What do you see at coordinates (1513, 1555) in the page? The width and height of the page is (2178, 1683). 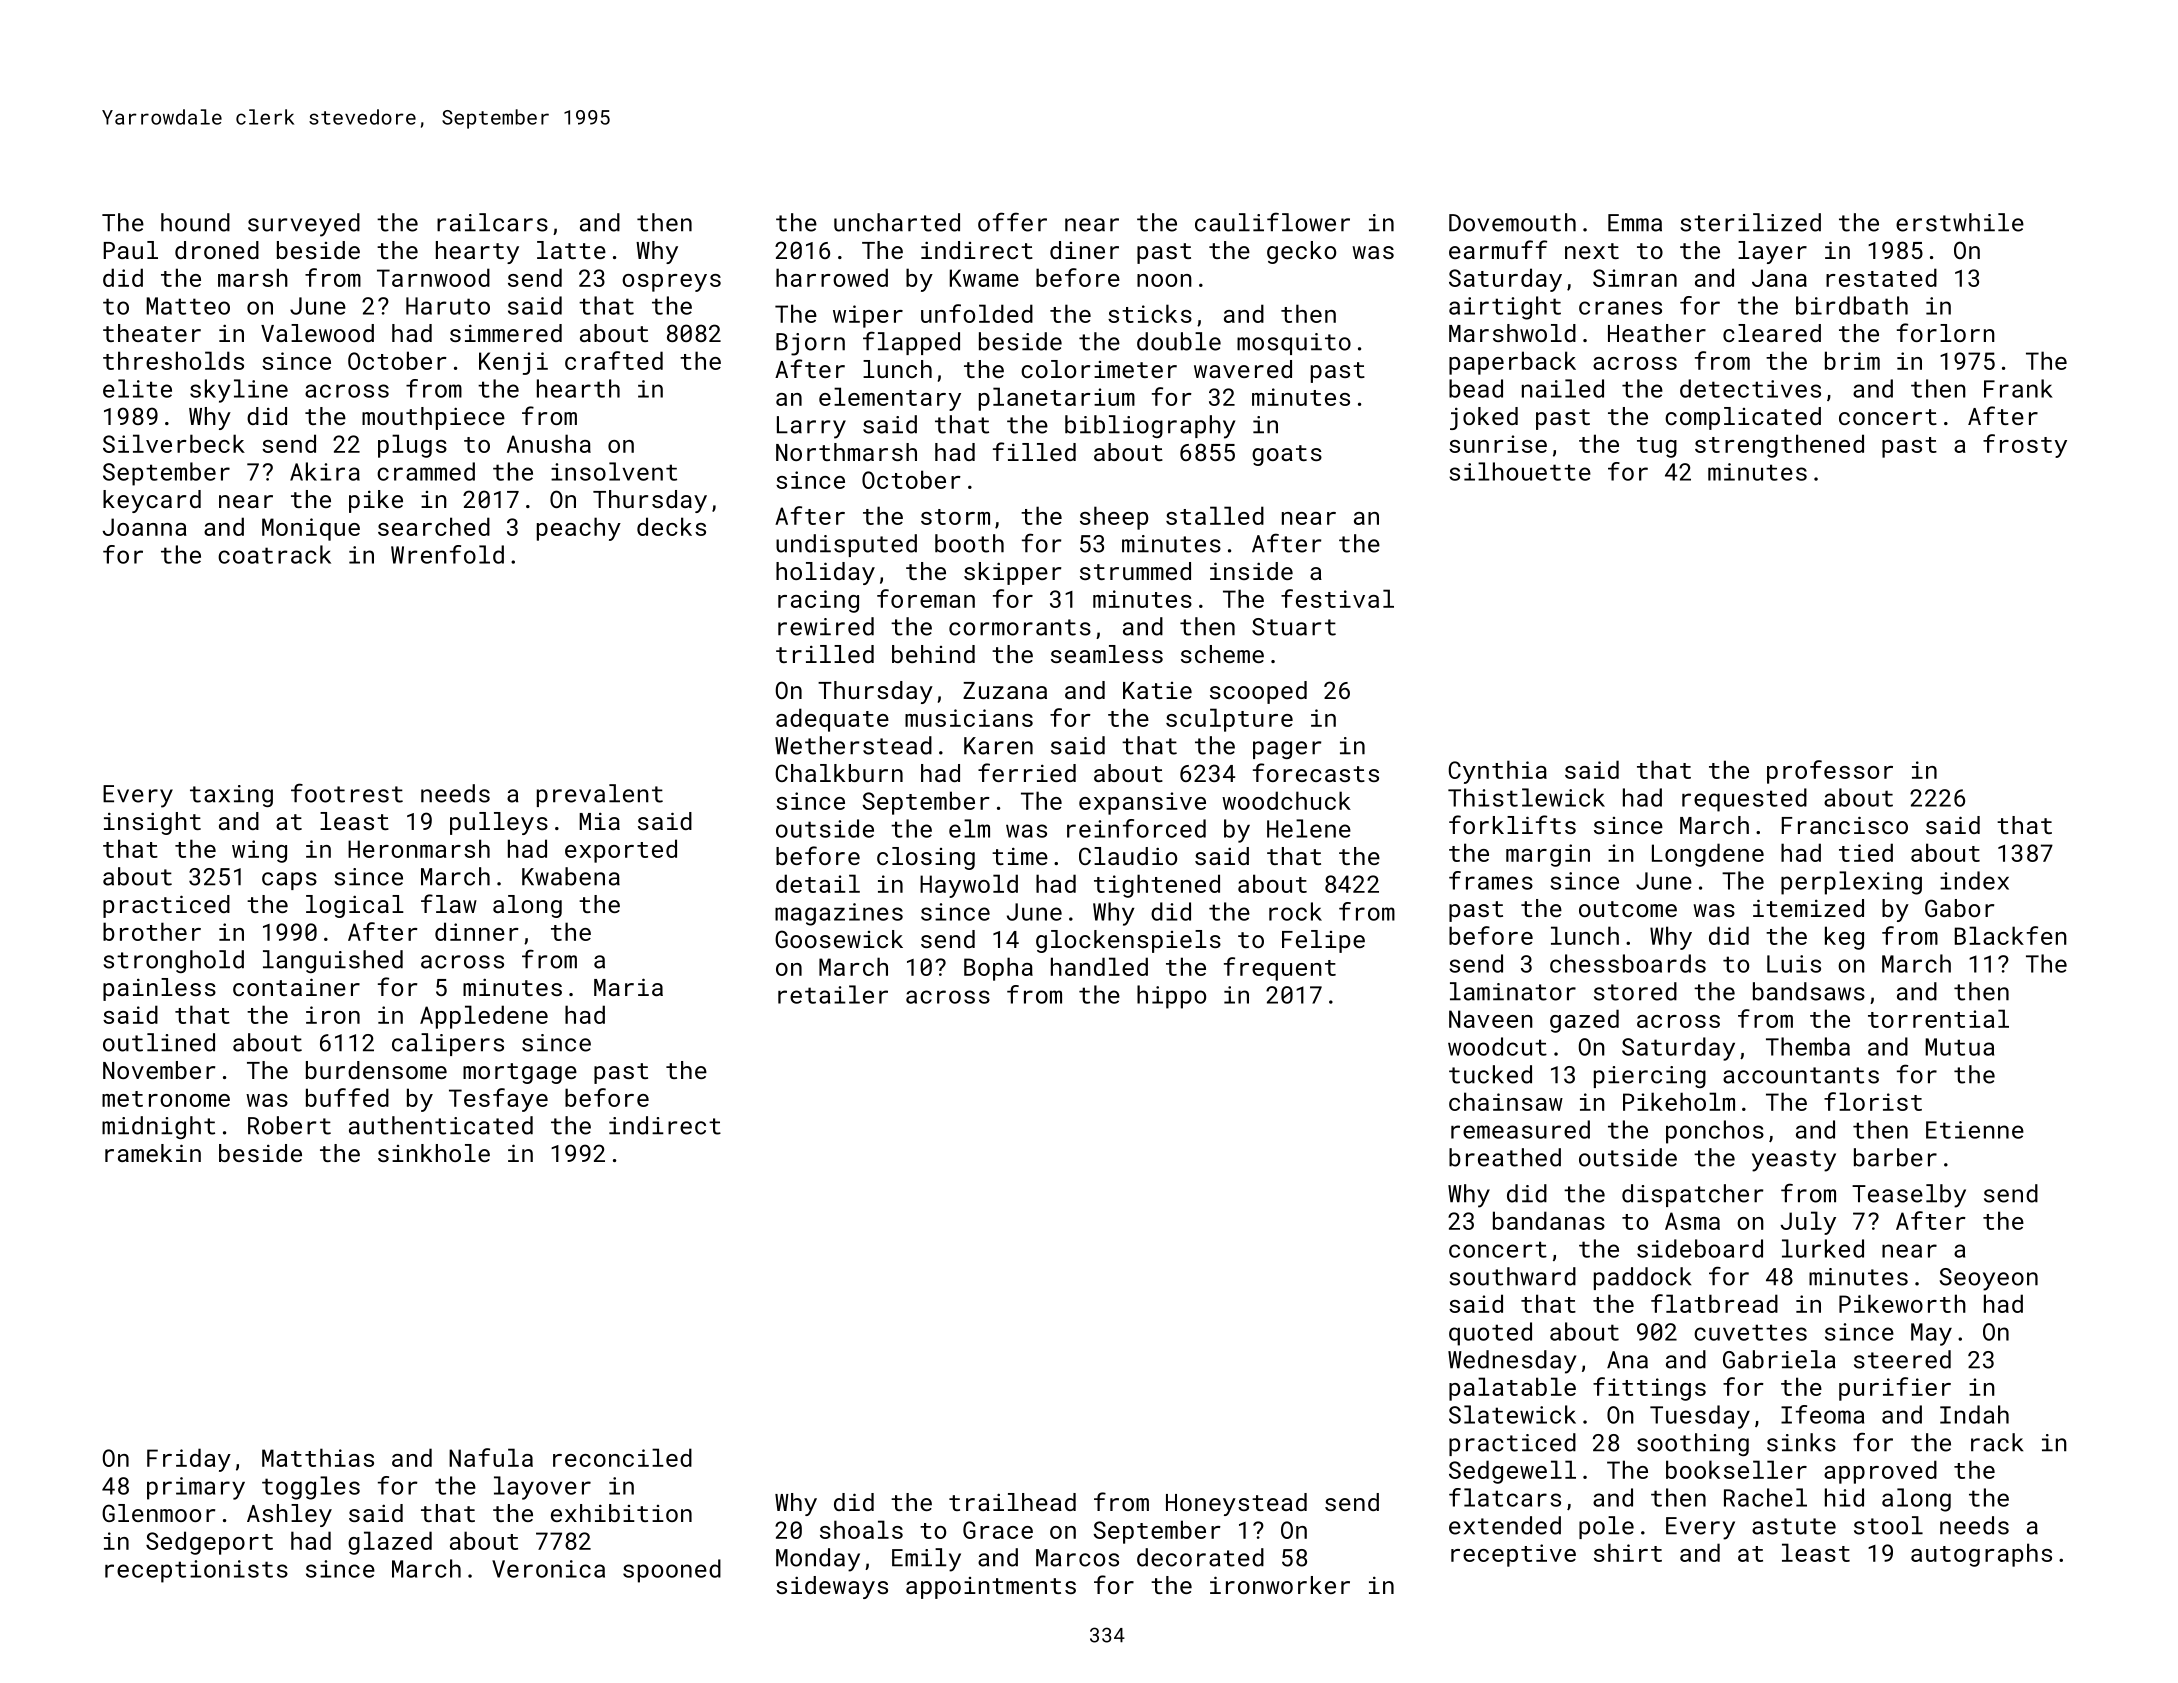 I see `receptive` at bounding box center [1513, 1555].
